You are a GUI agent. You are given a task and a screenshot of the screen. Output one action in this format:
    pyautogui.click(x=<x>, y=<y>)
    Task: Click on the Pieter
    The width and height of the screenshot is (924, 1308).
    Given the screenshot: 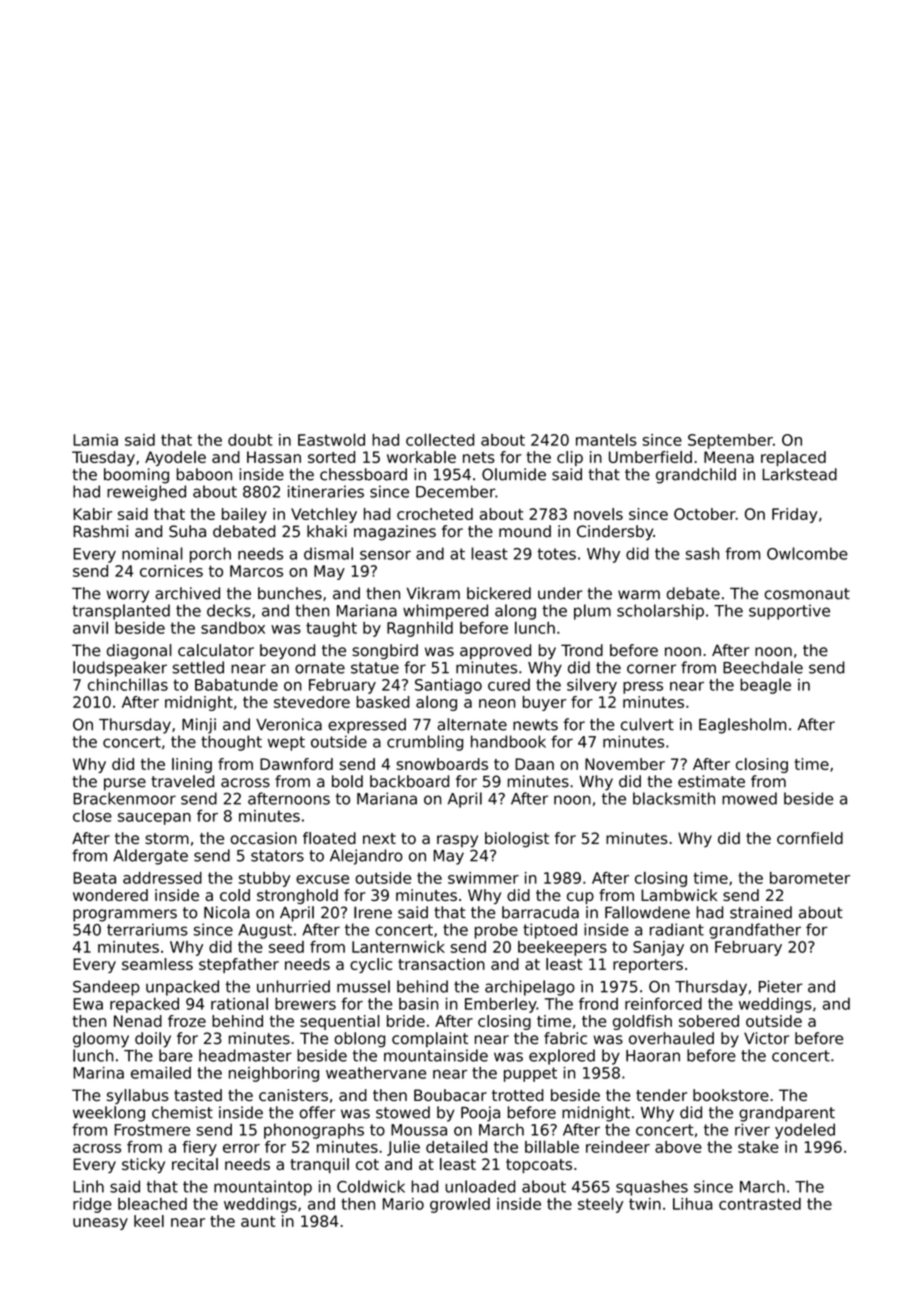 What is the action you would take?
    pyautogui.click(x=781, y=986)
